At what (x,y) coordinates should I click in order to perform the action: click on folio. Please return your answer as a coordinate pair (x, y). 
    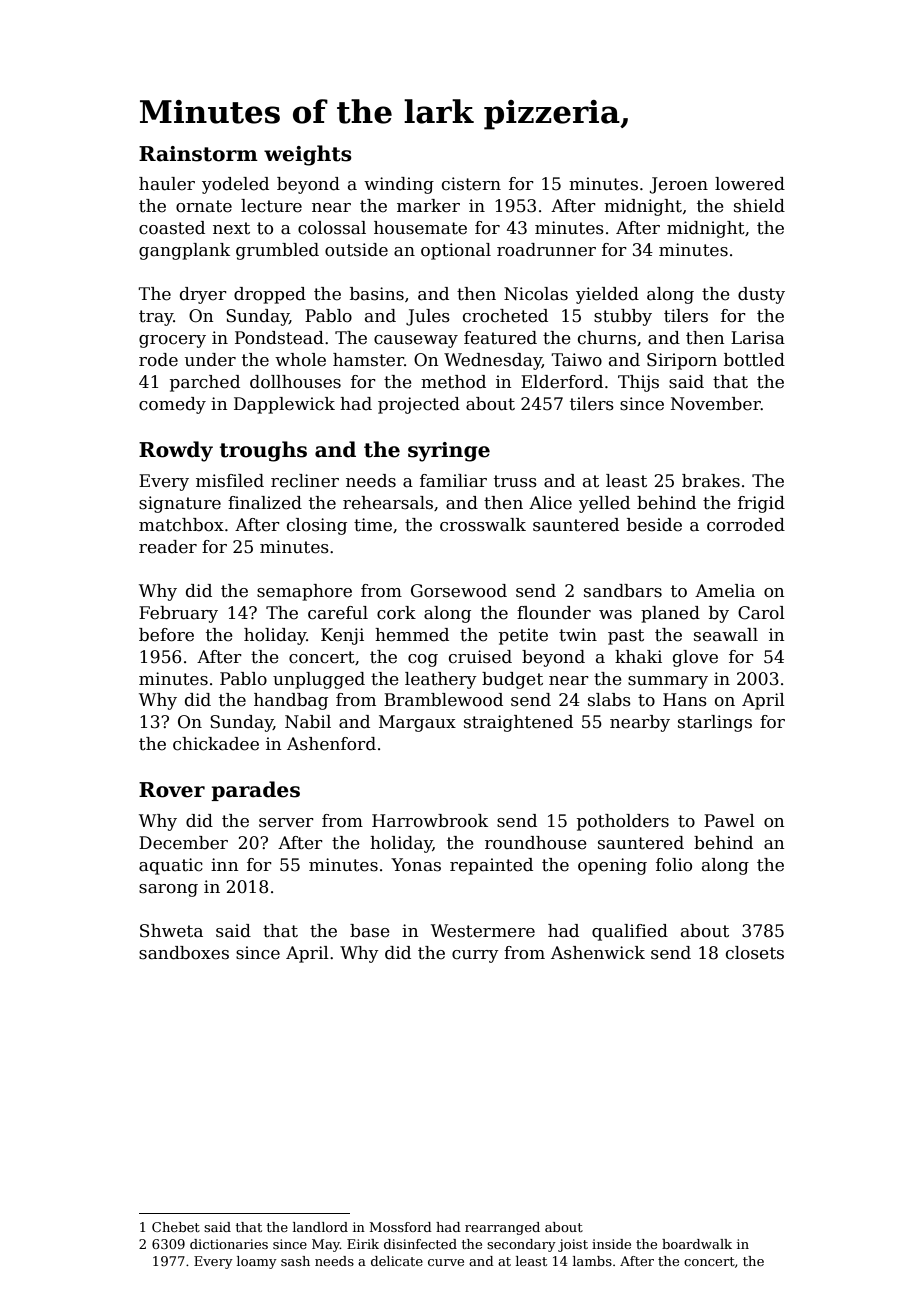
    Looking at the image, I should click on (674, 865).
